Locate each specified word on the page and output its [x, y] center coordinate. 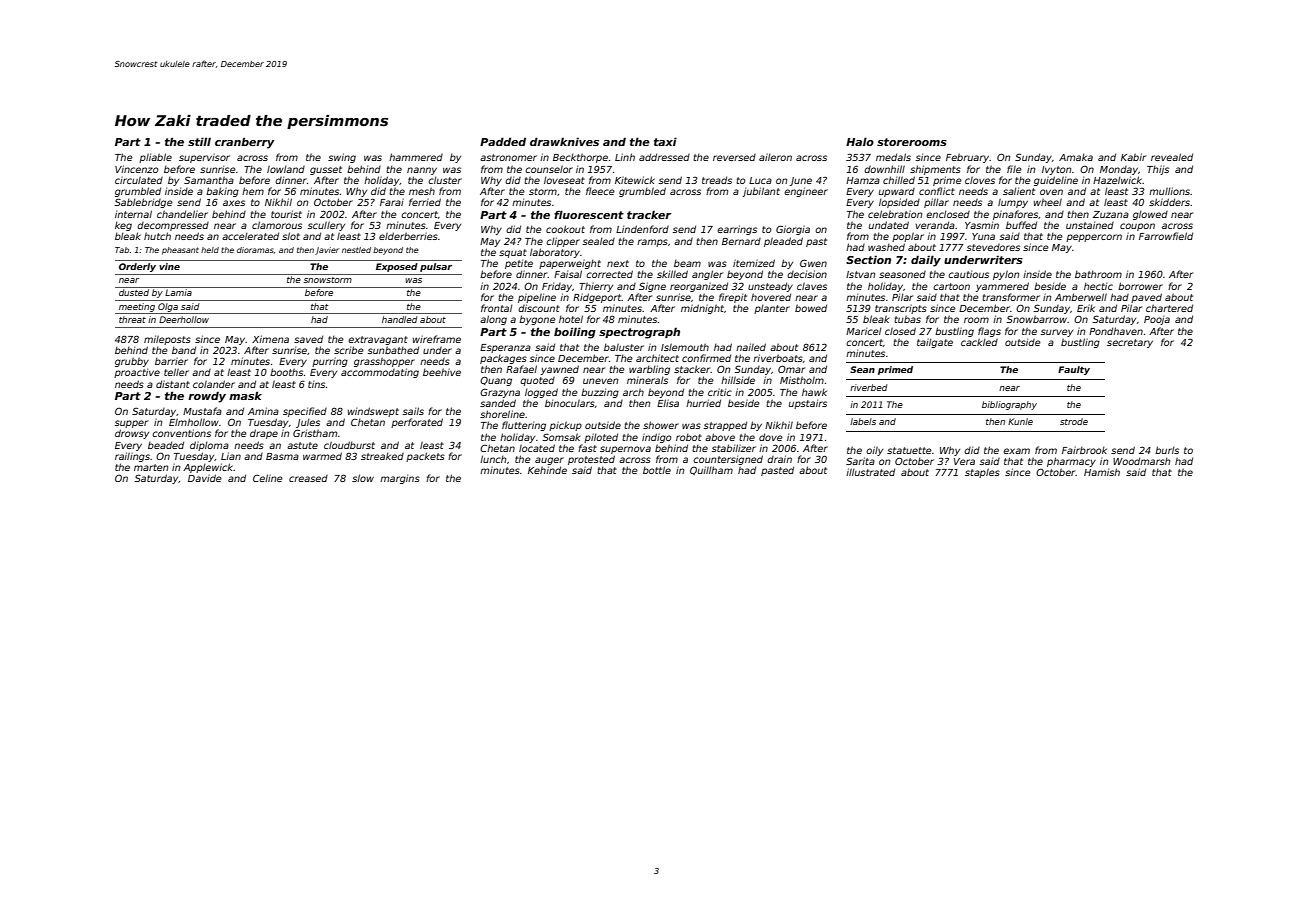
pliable [155, 158]
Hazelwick [1118, 180]
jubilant [761, 192]
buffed [1021, 225]
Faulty [1074, 370]
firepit [733, 298]
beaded [166, 445]
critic [720, 392]
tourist [286, 214]
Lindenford [642, 229]
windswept [373, 412]
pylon [1006, 275]
